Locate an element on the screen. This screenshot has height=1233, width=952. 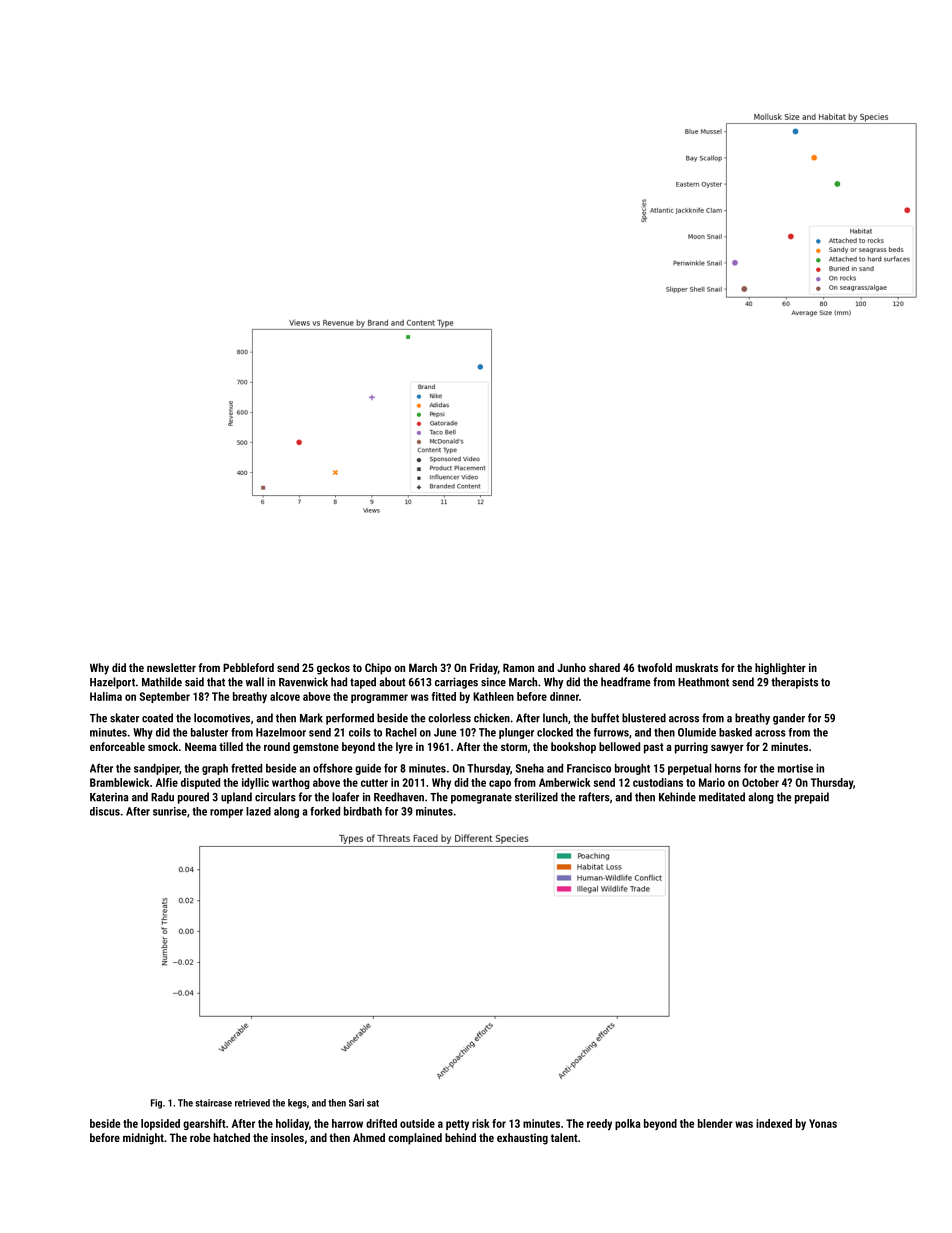
insoles is located at coordinates (287, 1137).
